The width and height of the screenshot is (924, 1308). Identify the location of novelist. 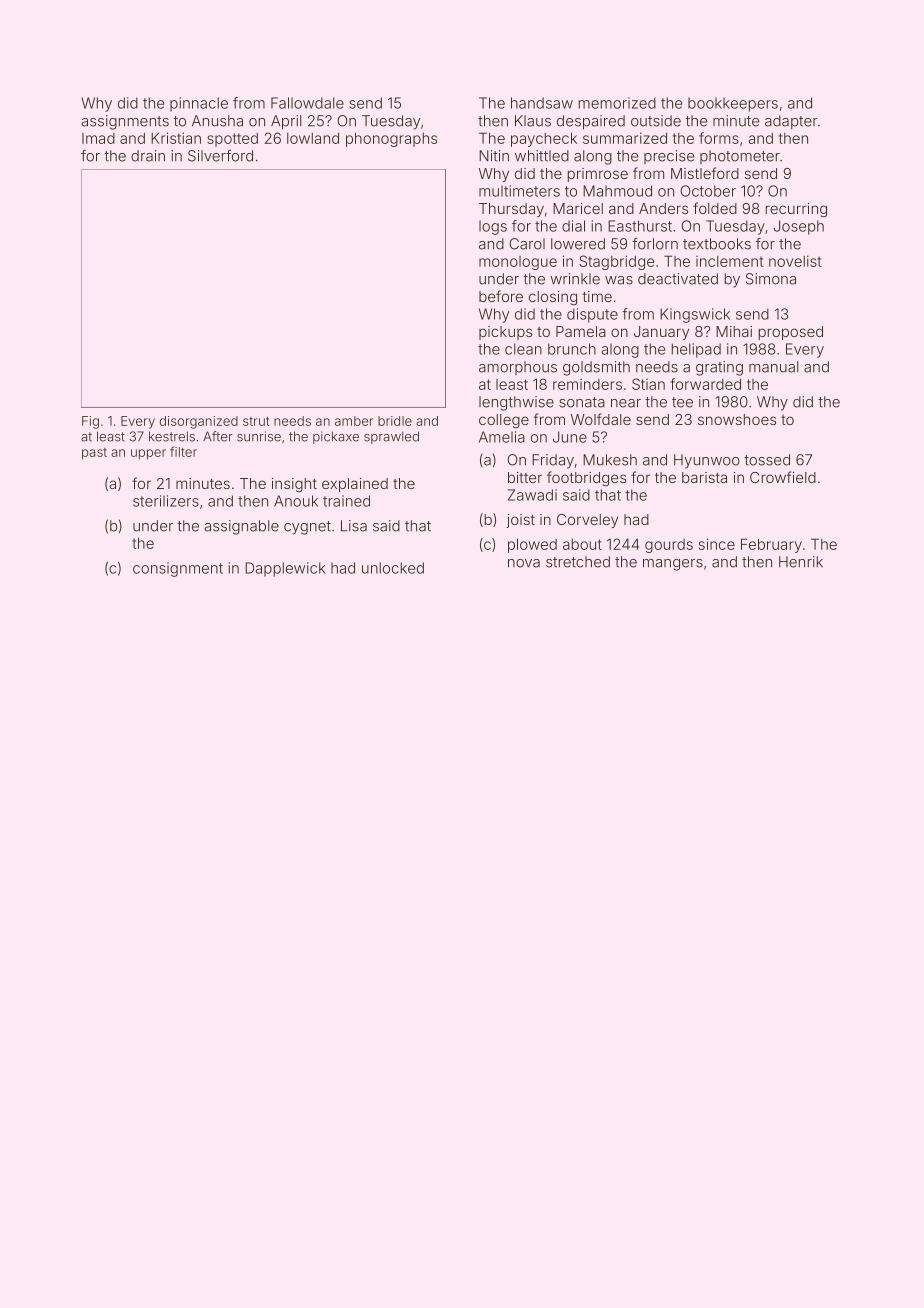
(795, 261).
